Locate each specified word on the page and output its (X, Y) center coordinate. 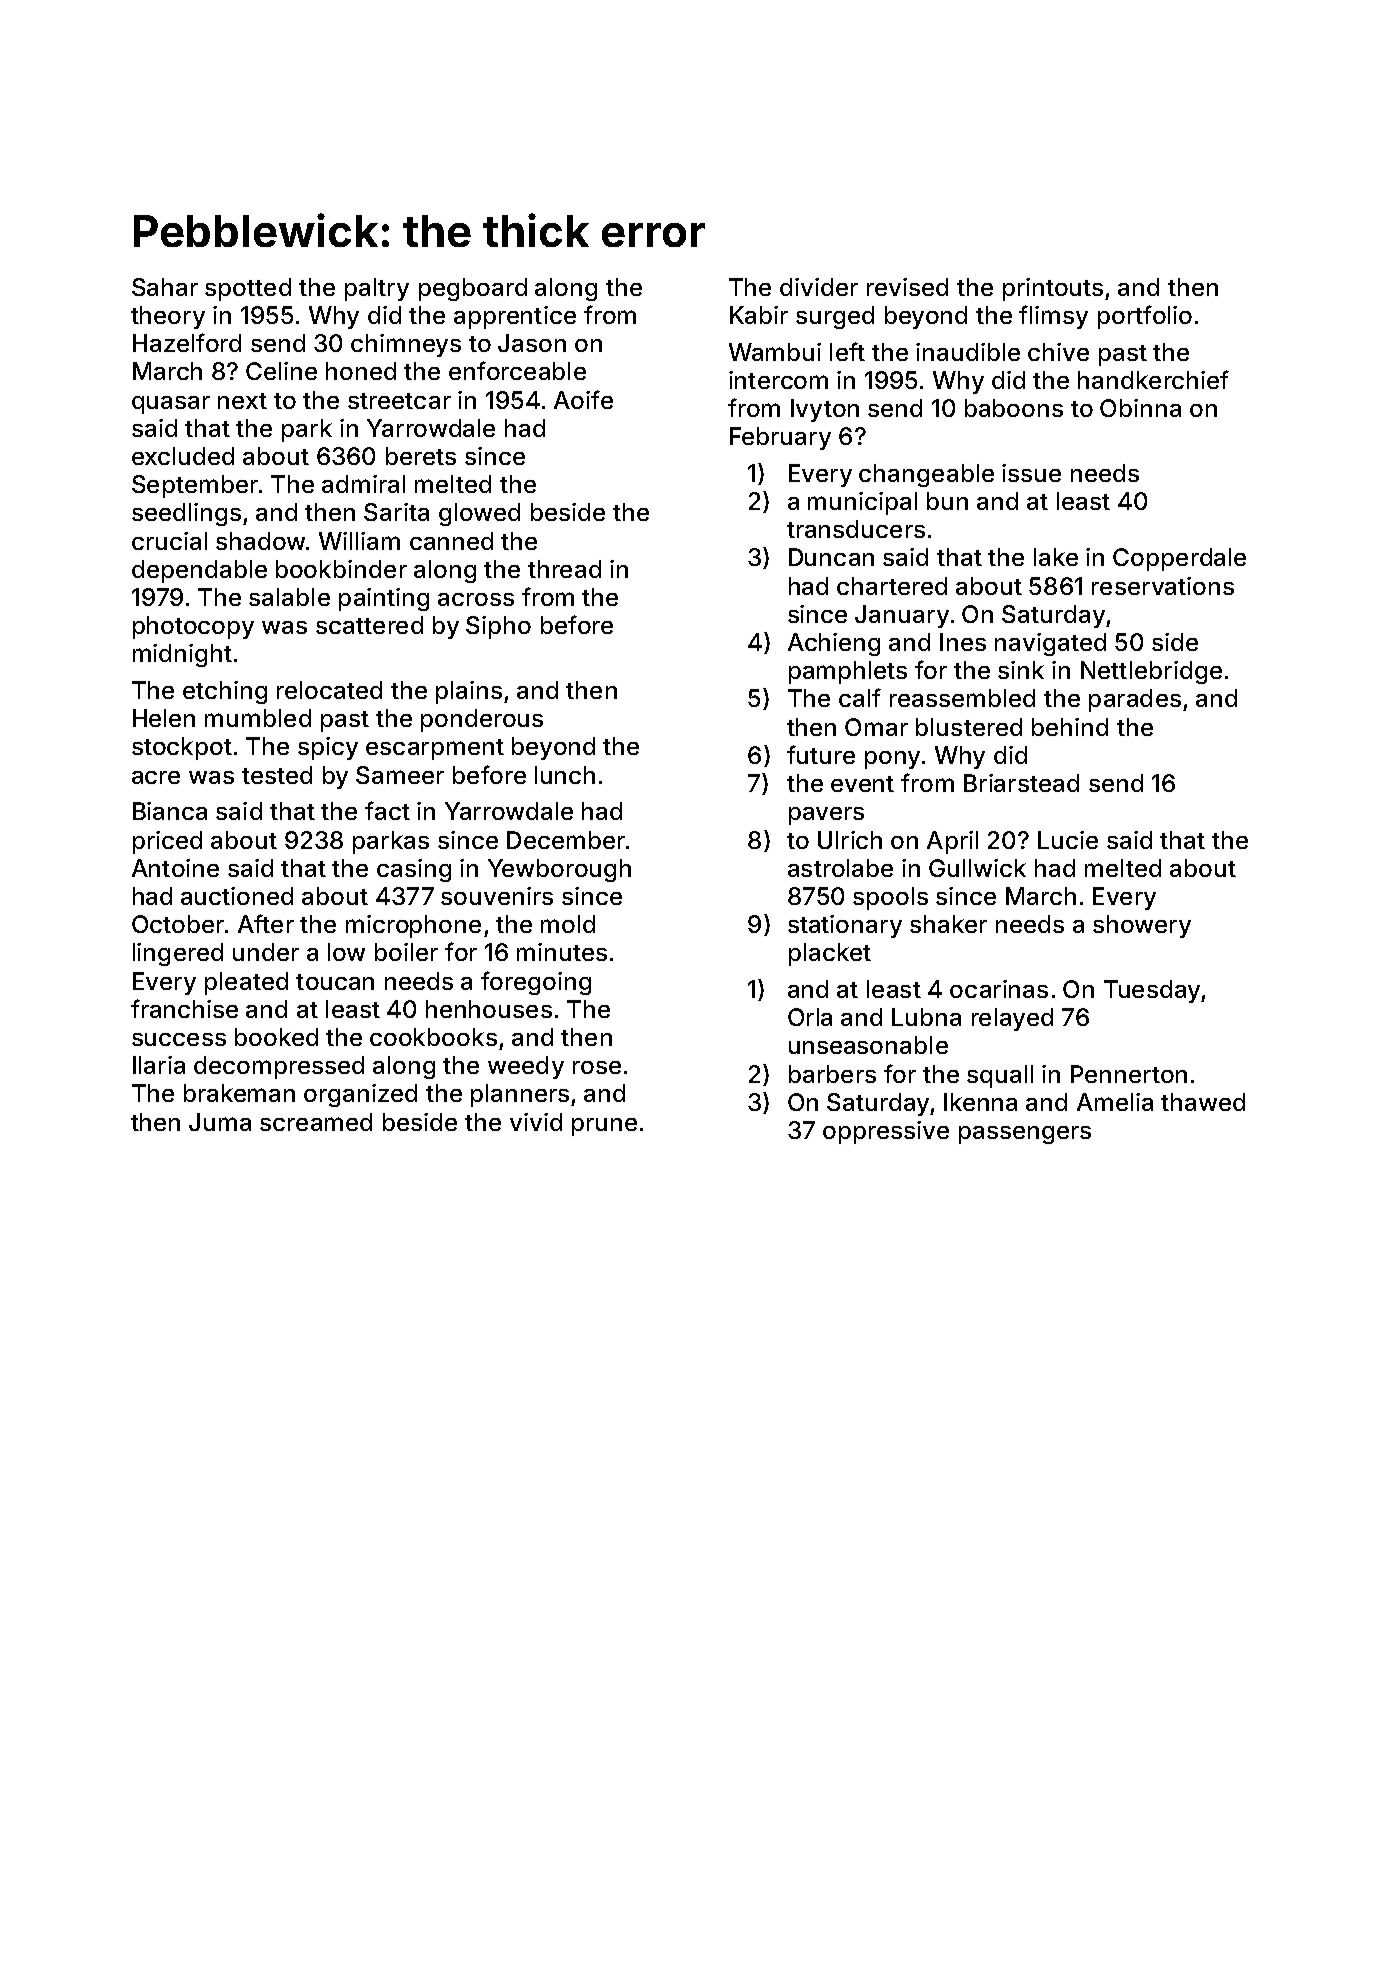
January (902, 616)
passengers (1025, 1135)
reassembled (962, 698)
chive (1058, 352)
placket (830, 954)
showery (1142, 926)
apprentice (515, 317)
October (178, 924)
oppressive (886, 1132)
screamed (316, 1122)
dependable (199, 571)
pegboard (473, 289)
